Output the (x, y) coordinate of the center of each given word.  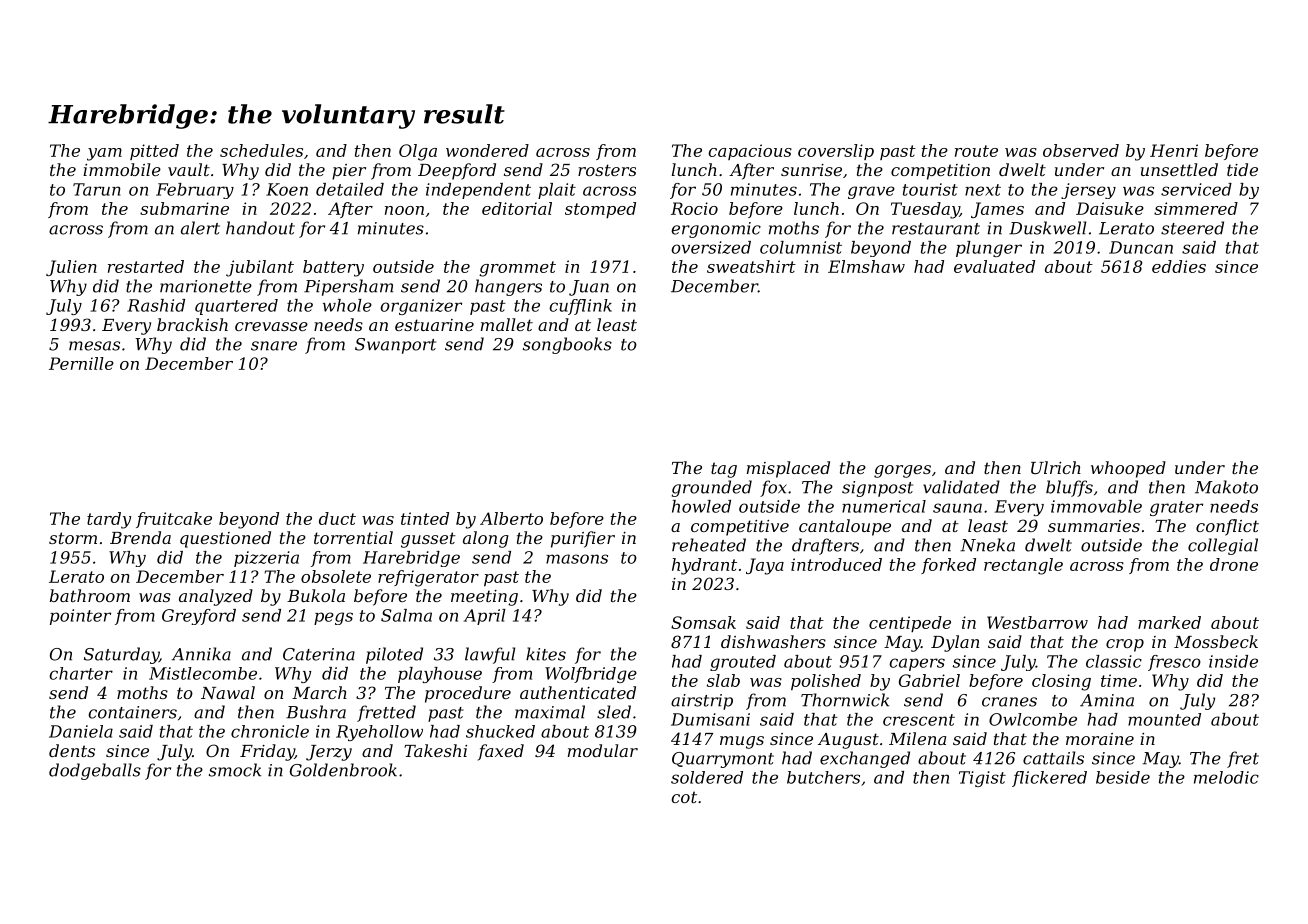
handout (260, 228)
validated (961, 487)
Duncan (1141, 247)
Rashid (156, 305)
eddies (1179, 266)
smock (235, 770)
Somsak (703, 622)
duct (337, 518)
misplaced (788, 469)
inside (1233, 661)
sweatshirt (751, 266)
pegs (333, 618)
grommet (517, 269)
